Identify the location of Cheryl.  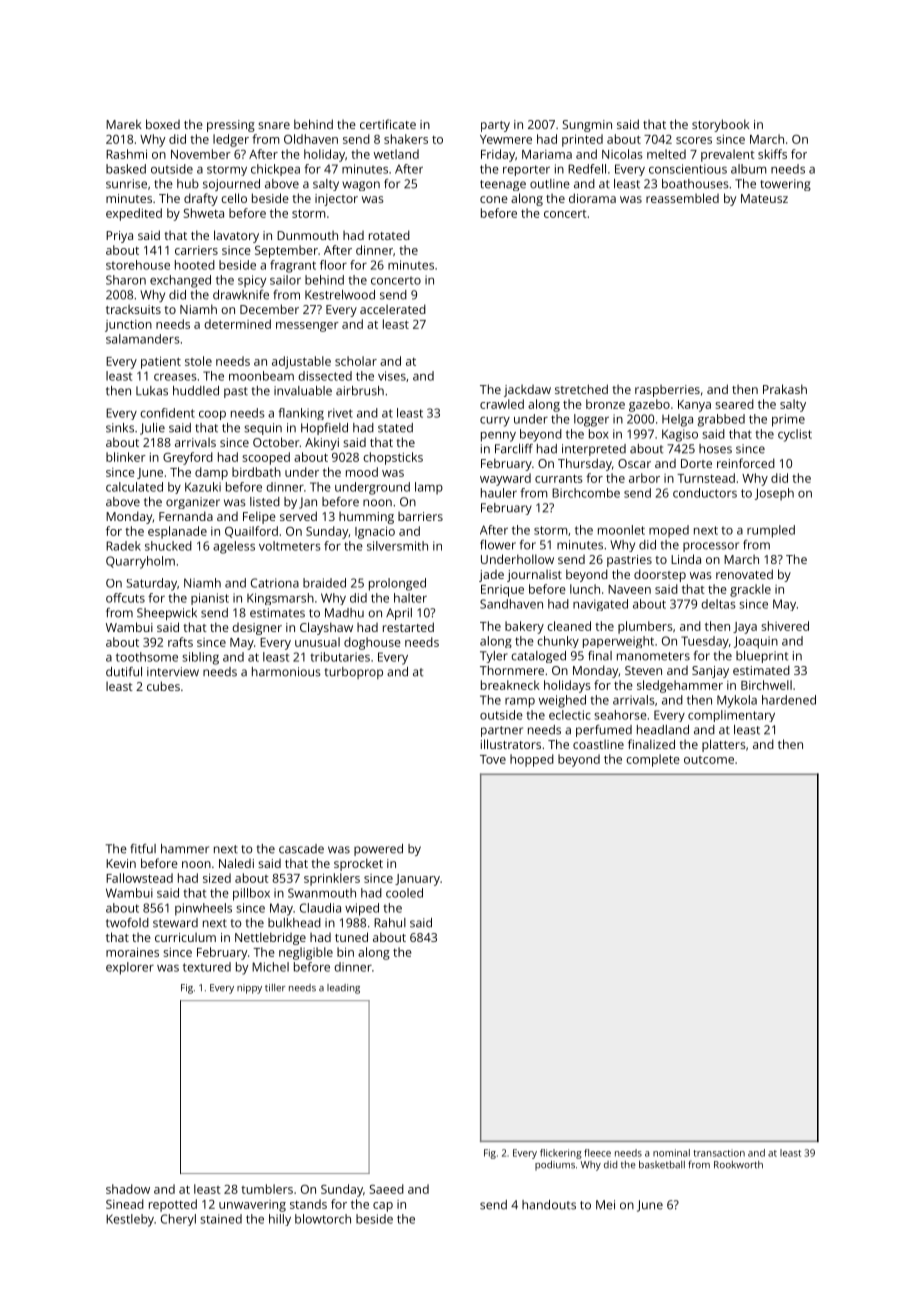
(178, 1220).
